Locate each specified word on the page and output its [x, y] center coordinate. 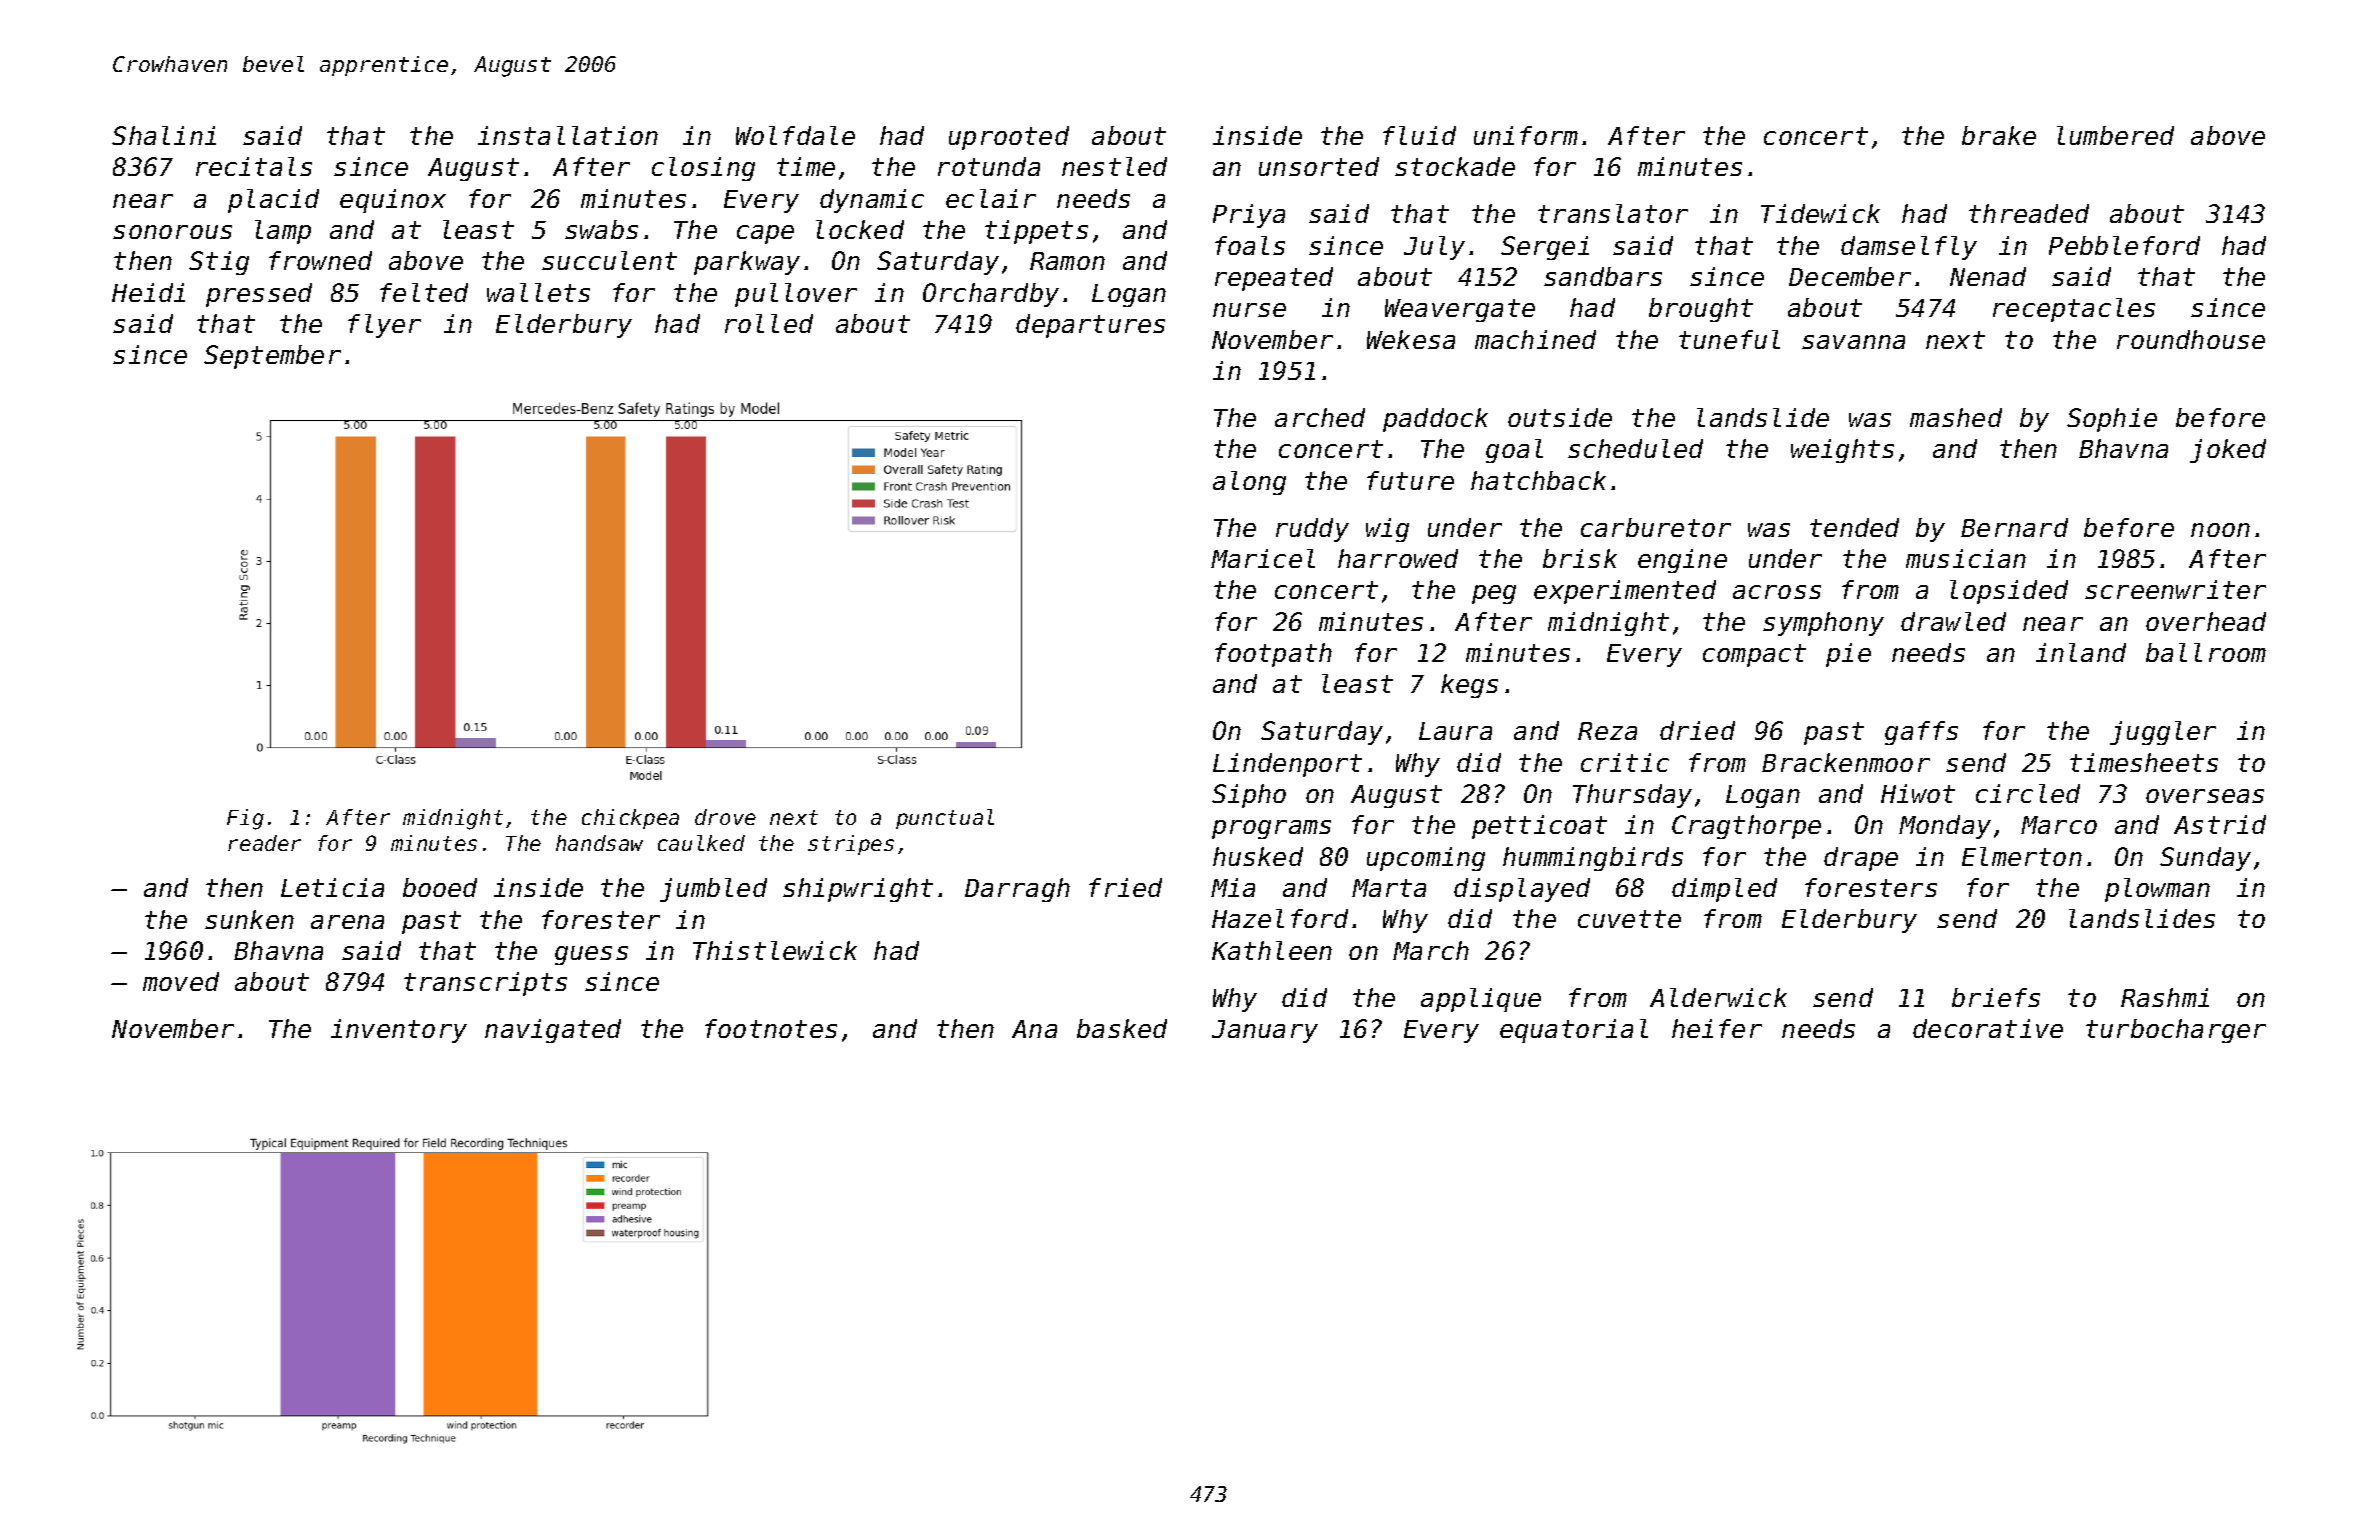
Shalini [164, 135]
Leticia [332, 887]
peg [1494, 594]
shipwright [858, 890]
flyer [384, 326]
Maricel [1263, 558]
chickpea [630, 819]
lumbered [2115, 135]
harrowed [1398, 558]
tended [1854, 527]
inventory [399, 1031]
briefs [1996, 997]
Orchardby [991, 295]
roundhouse [2191, 339]
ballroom [2206, 652]
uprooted [1009, 138]
